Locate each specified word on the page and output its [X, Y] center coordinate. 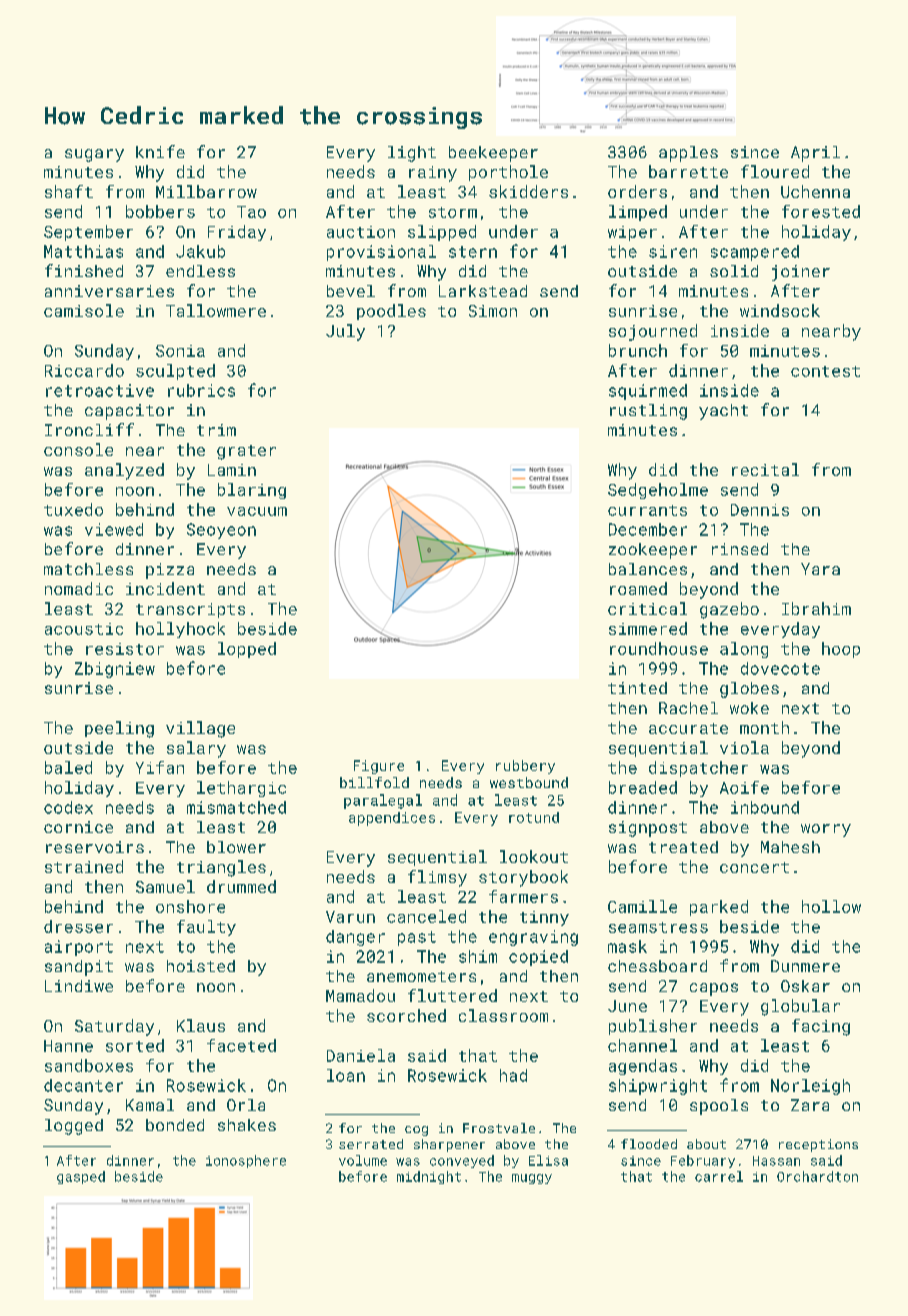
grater [246, 452]
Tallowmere [216, 310]
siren [673, 251]
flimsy [437, 878]
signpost [648, 829]
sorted [135, 1045]
